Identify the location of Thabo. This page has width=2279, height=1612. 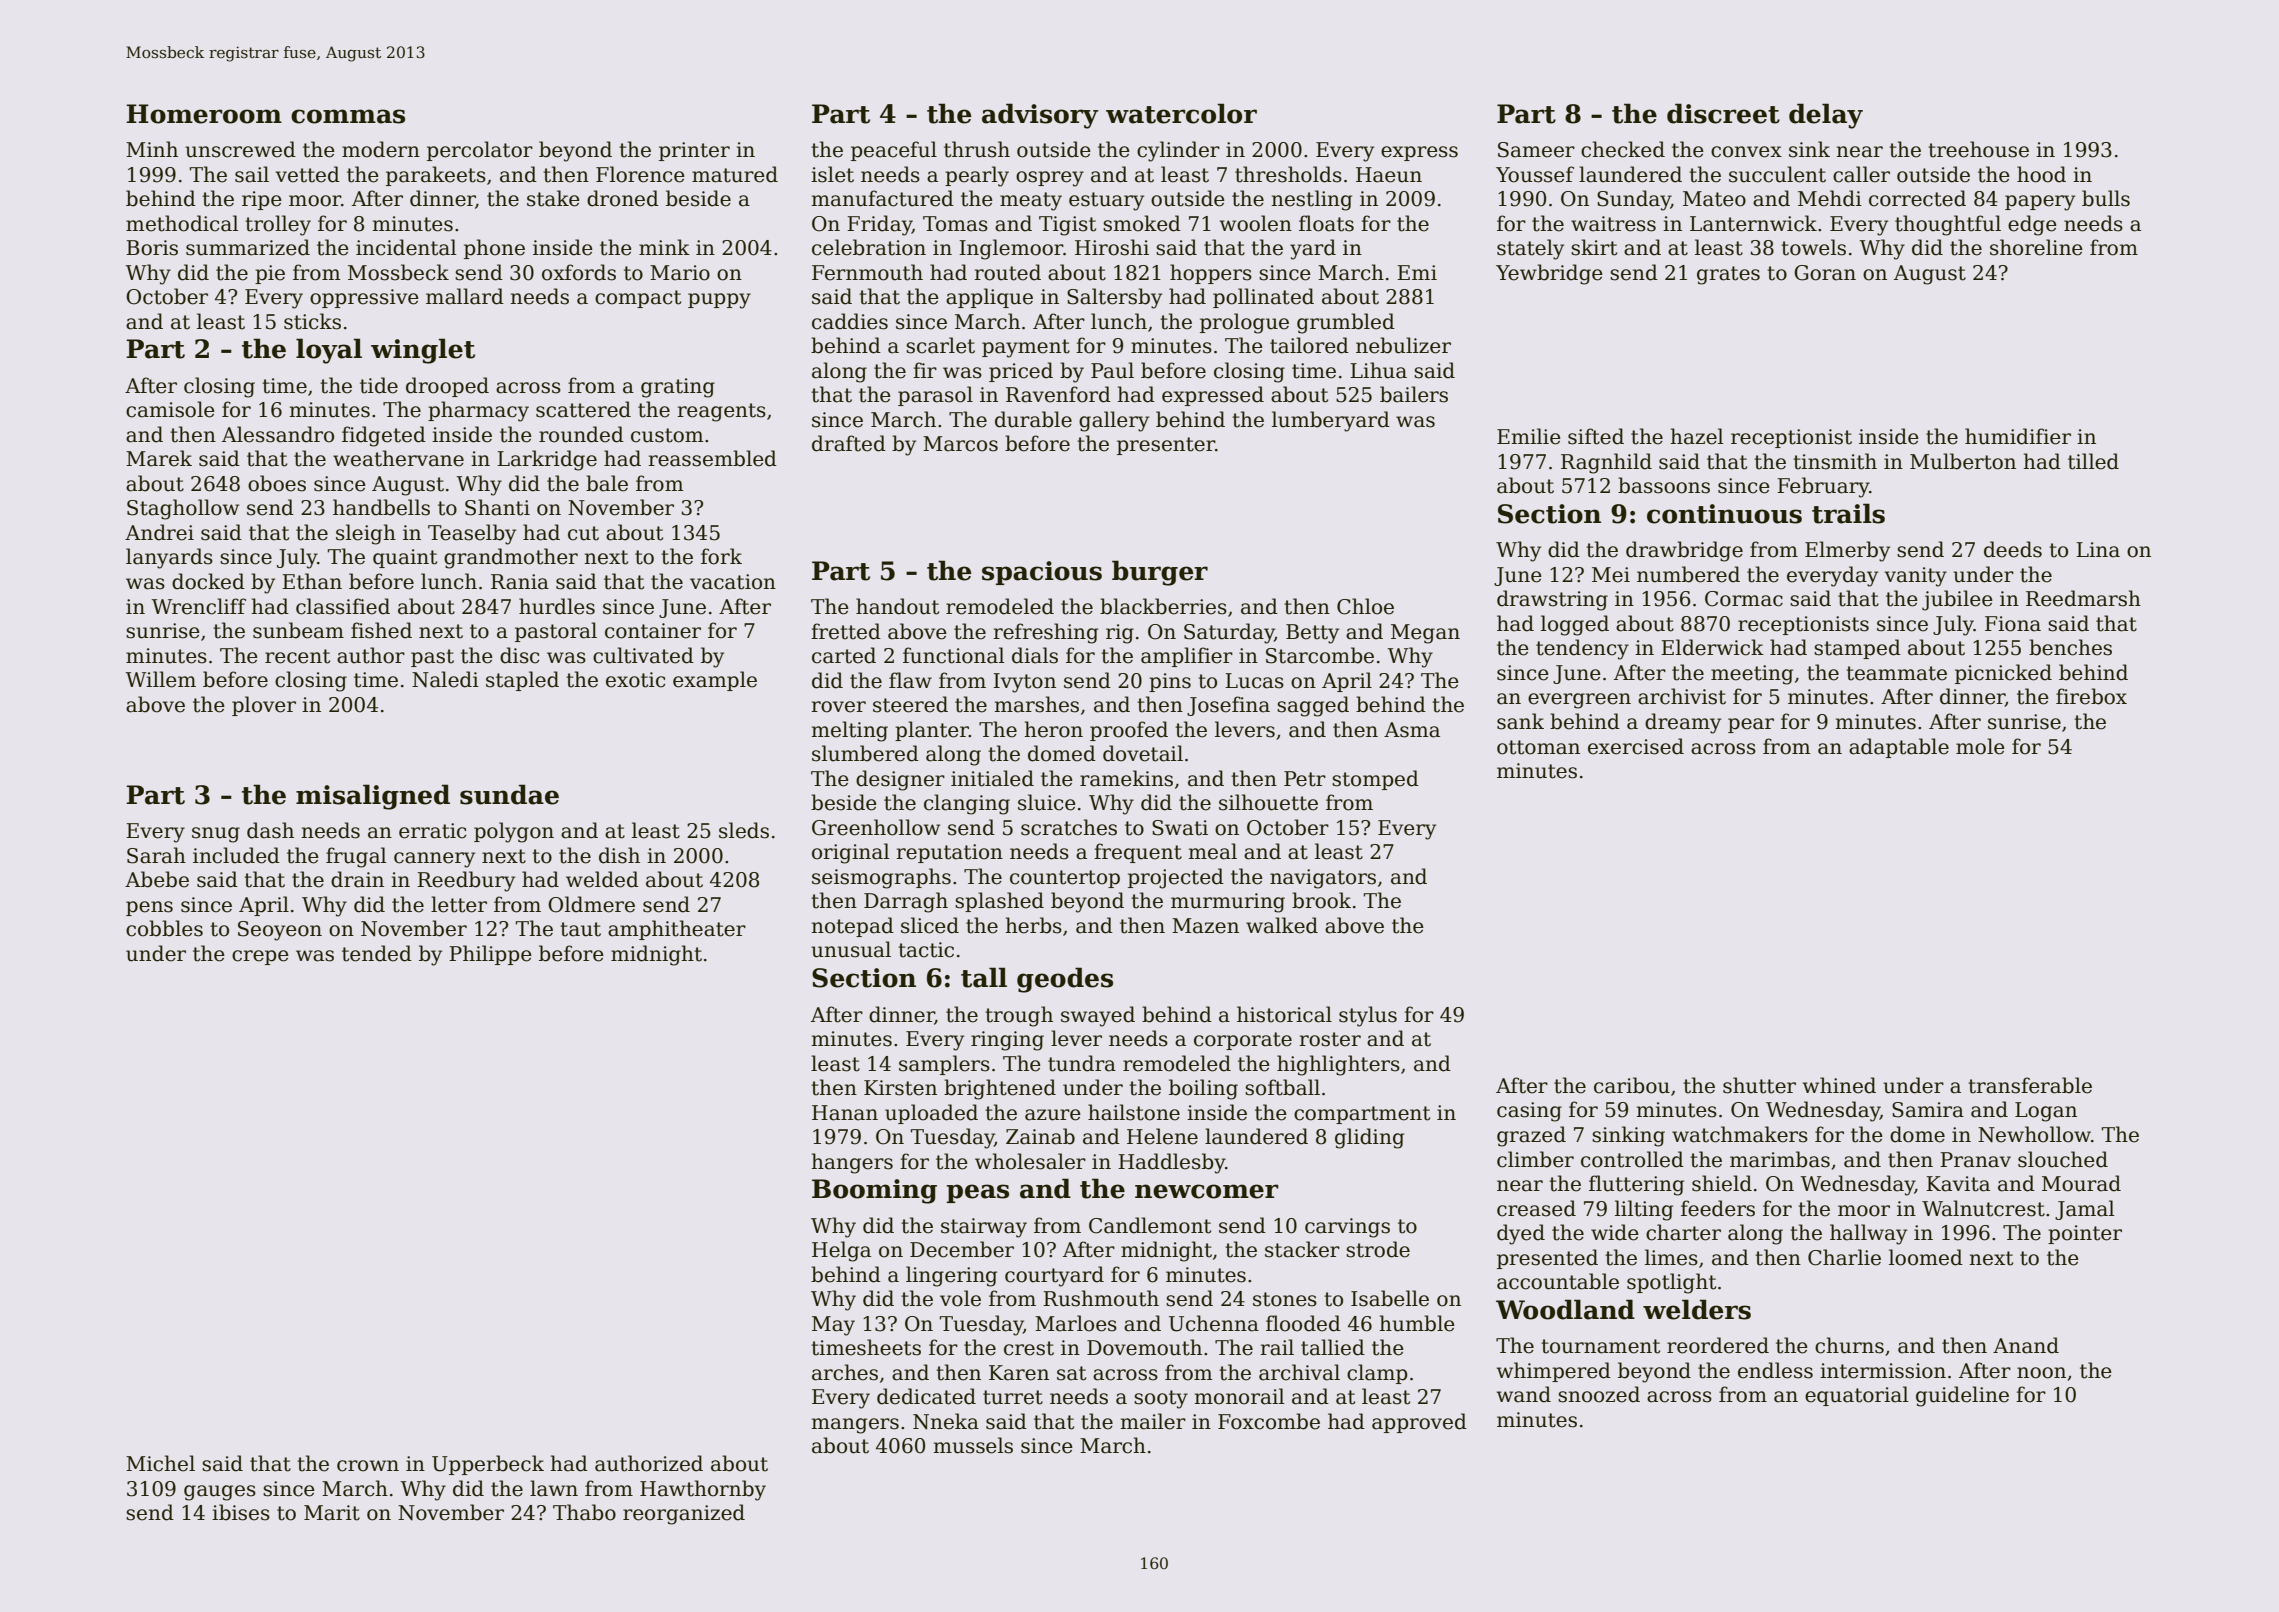
(584, 1512).
